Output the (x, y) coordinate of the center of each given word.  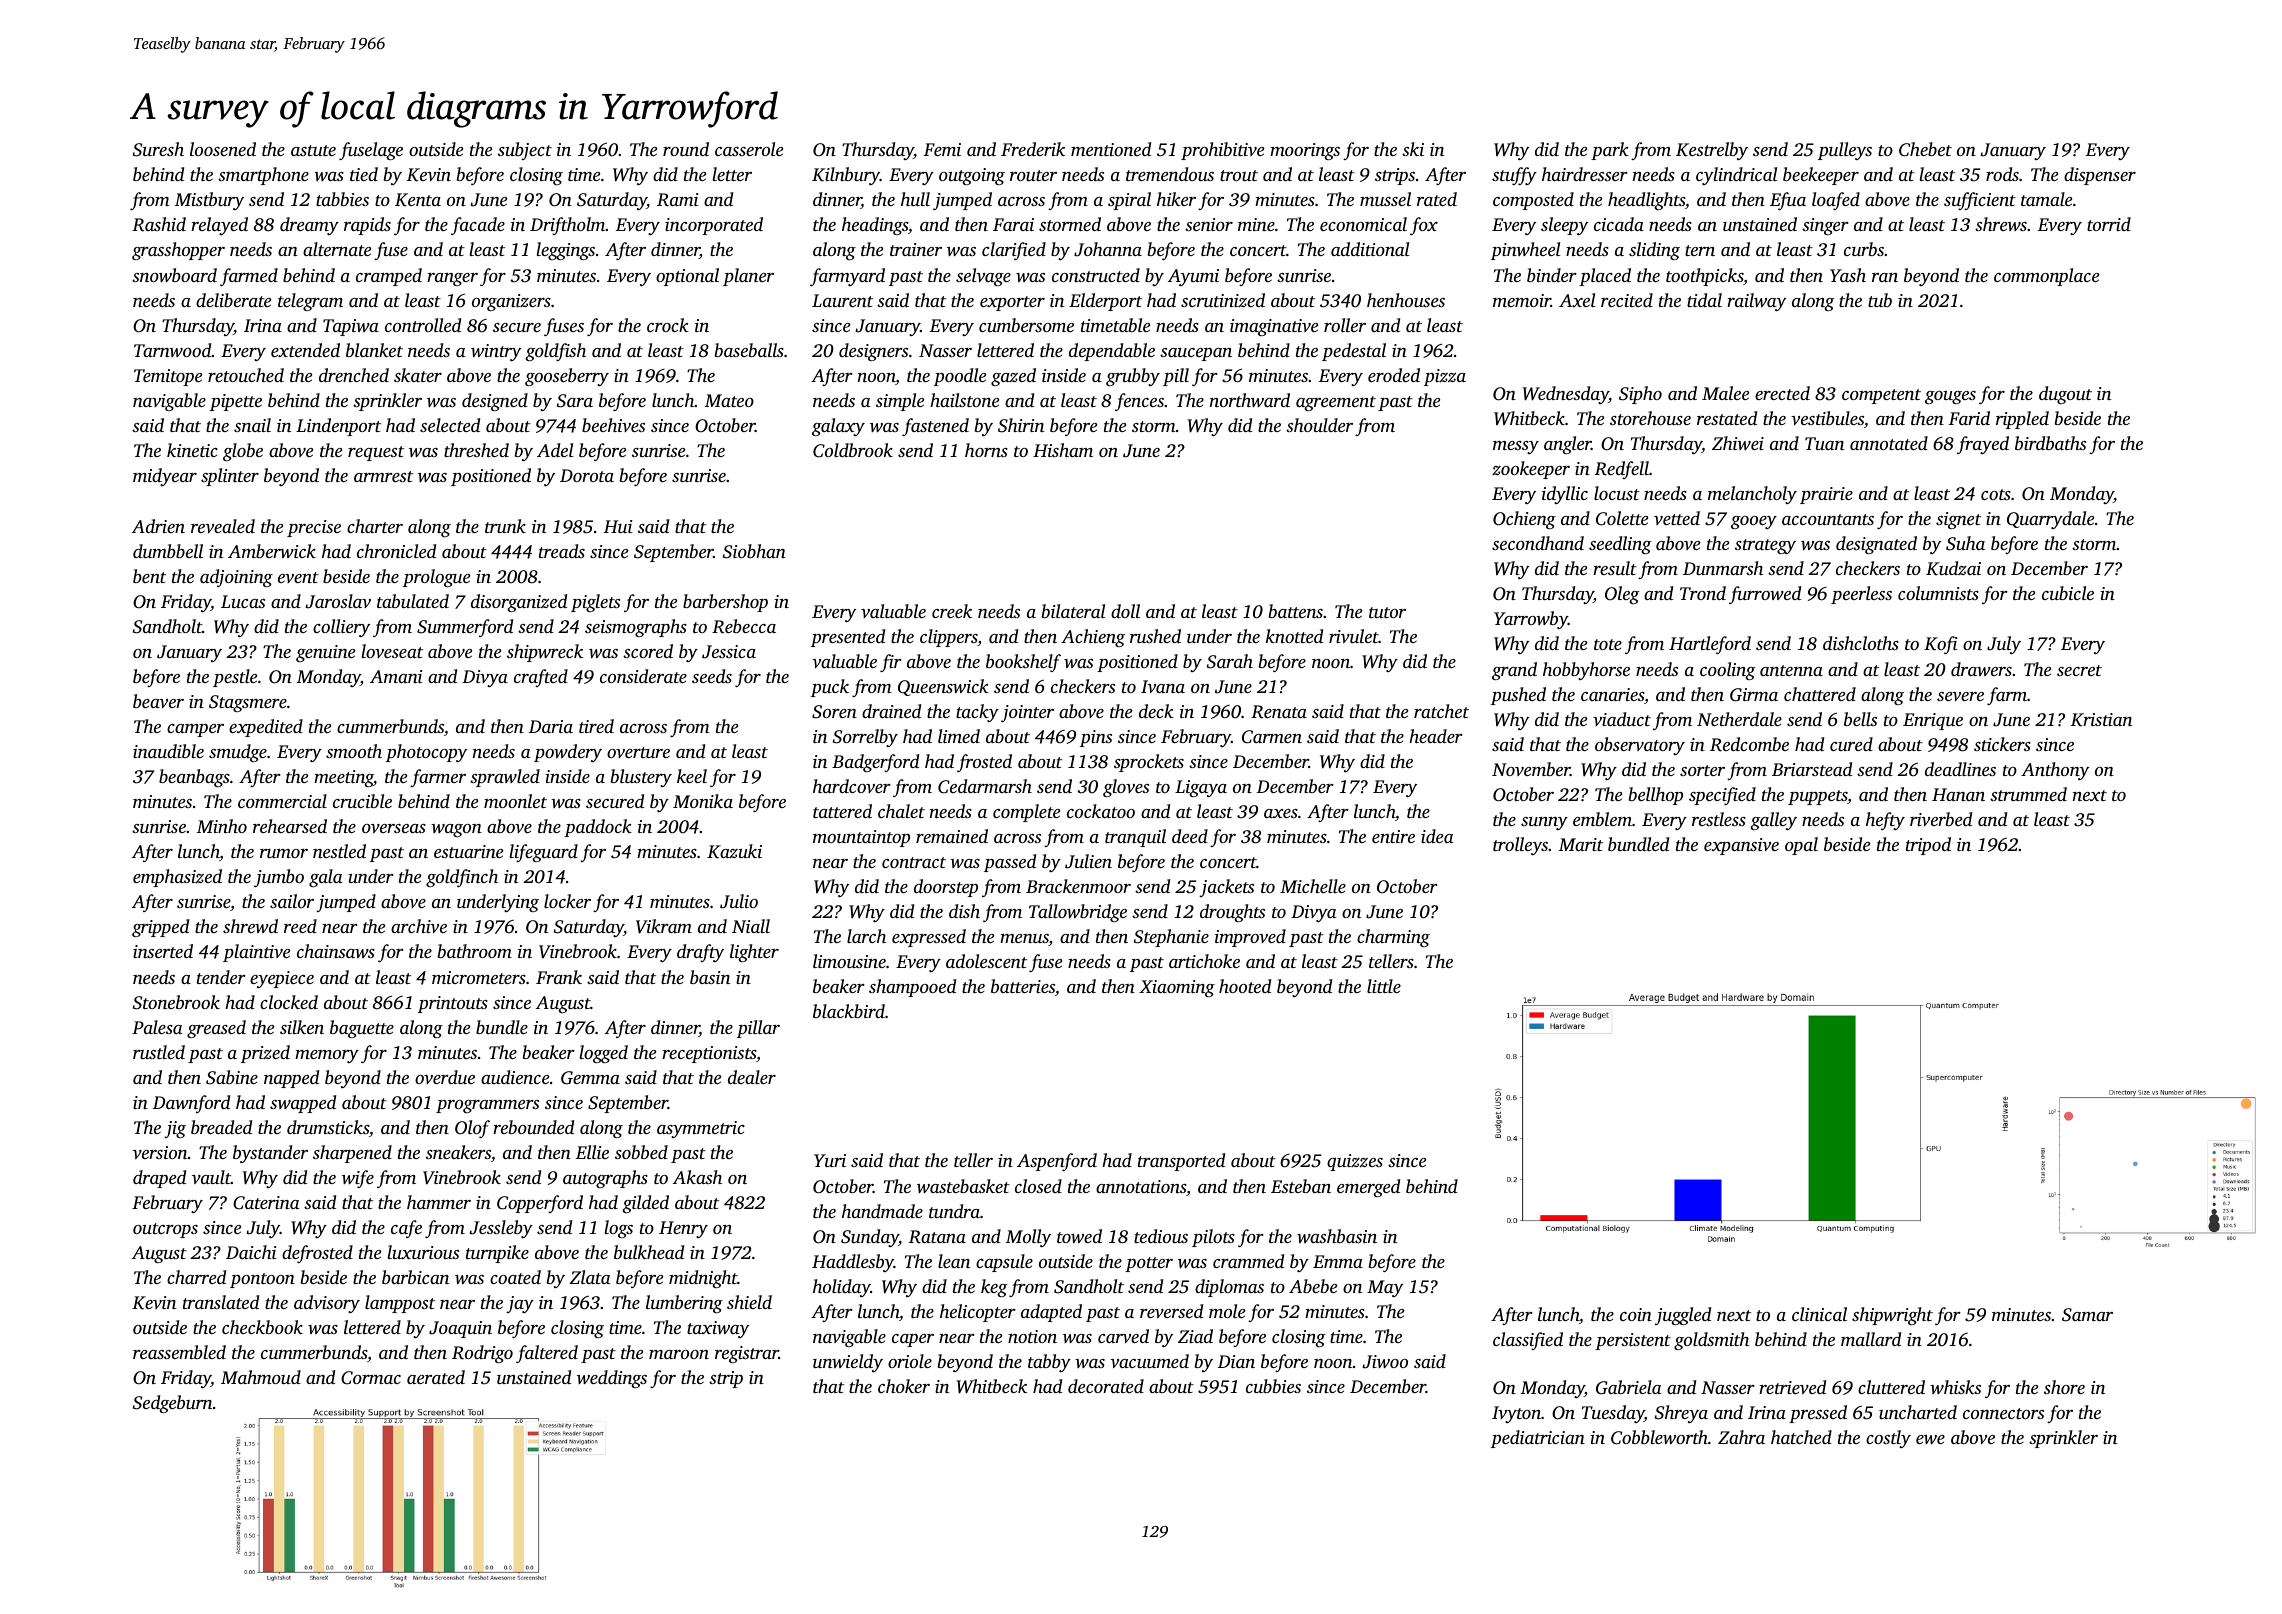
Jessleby (501, 1229)
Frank (559, 977)
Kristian (2101, 720)
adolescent (986, 961)
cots (1996, 494)
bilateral (1074, 611)
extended (305, 350)
